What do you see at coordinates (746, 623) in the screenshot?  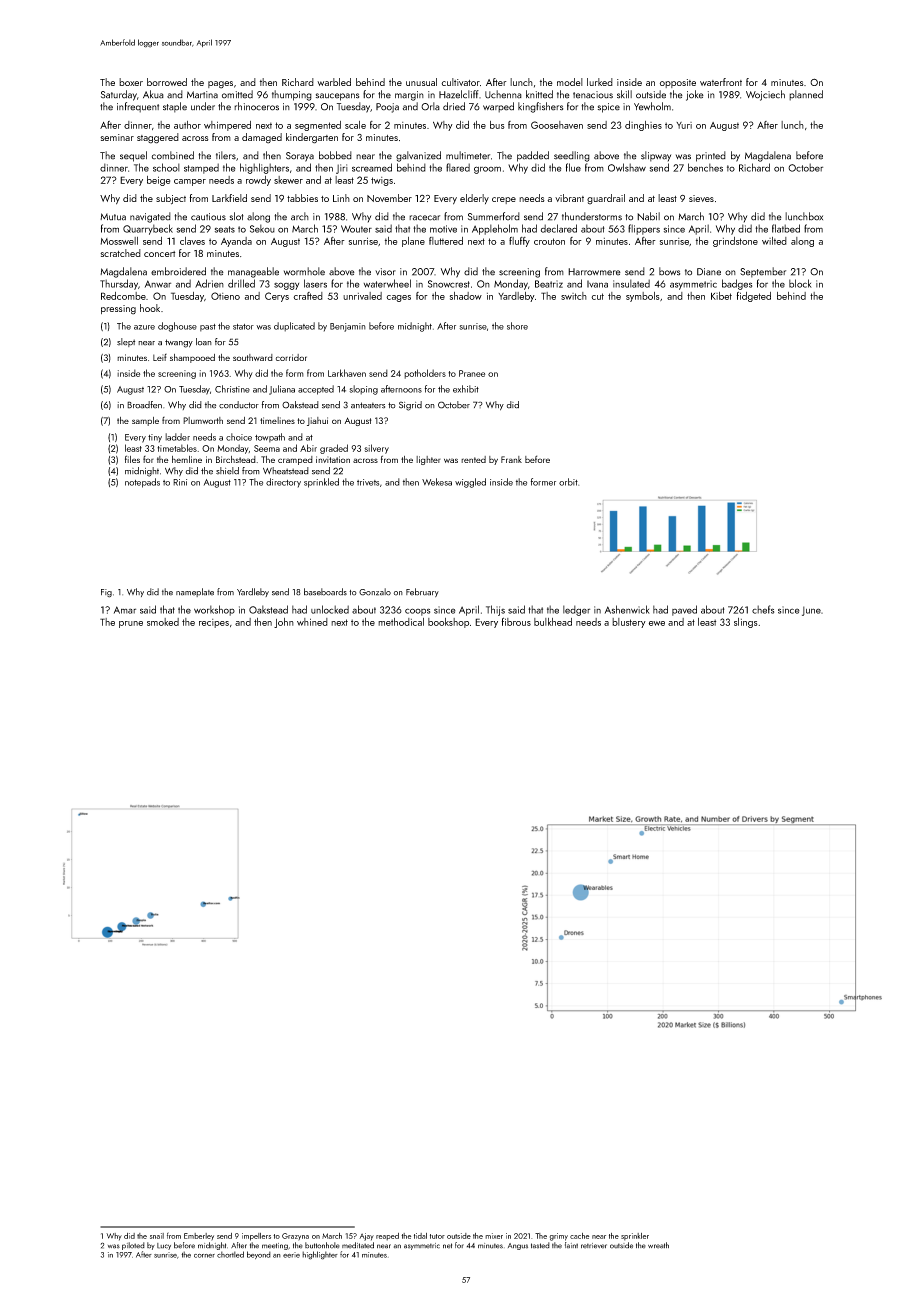 I see `slings` at bounding box center [746, 623].
